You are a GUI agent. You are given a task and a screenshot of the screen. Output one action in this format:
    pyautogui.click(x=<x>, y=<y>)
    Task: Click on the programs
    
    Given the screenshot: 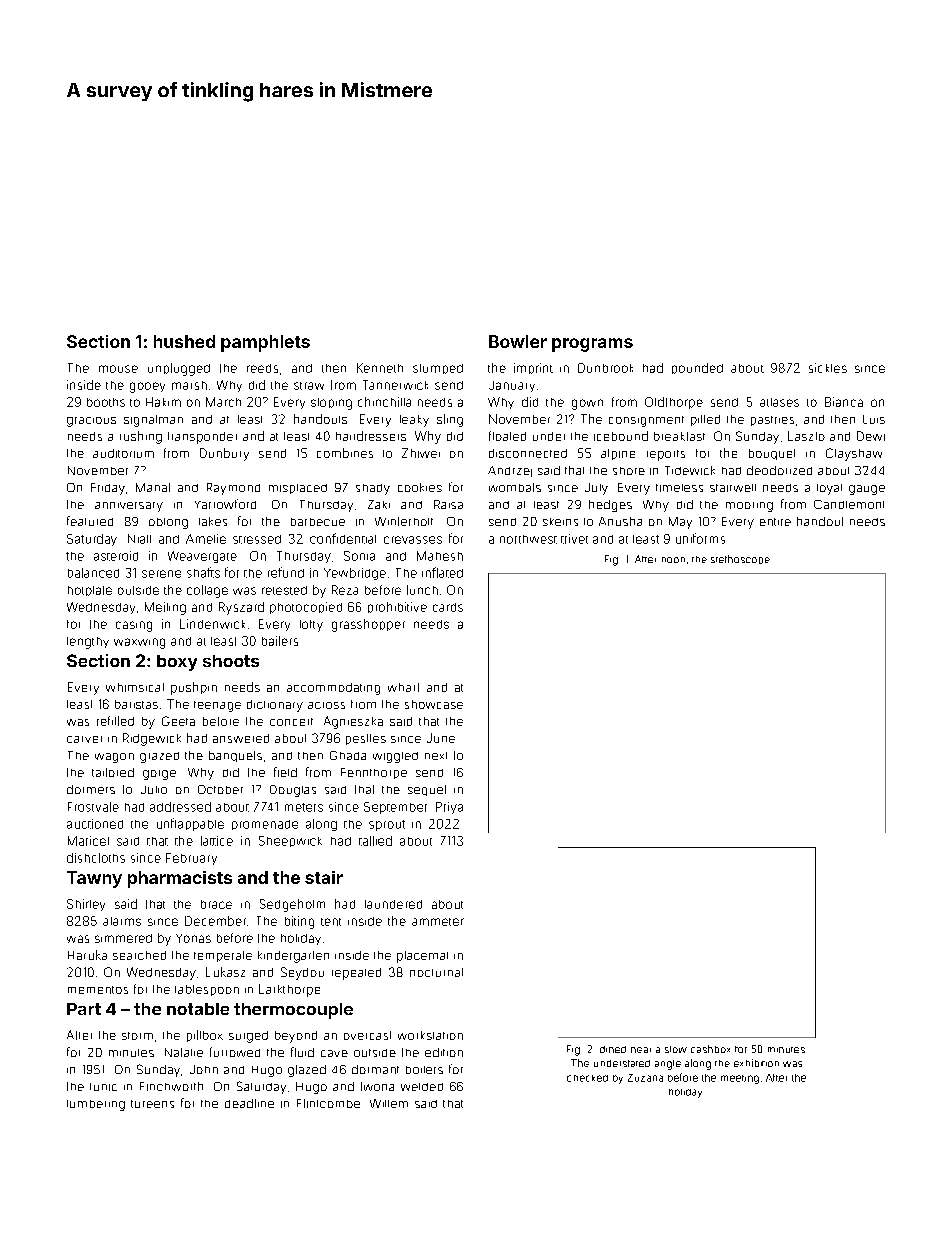 What is the action you would take?
    pyautogui.click(x=592, y=345)
